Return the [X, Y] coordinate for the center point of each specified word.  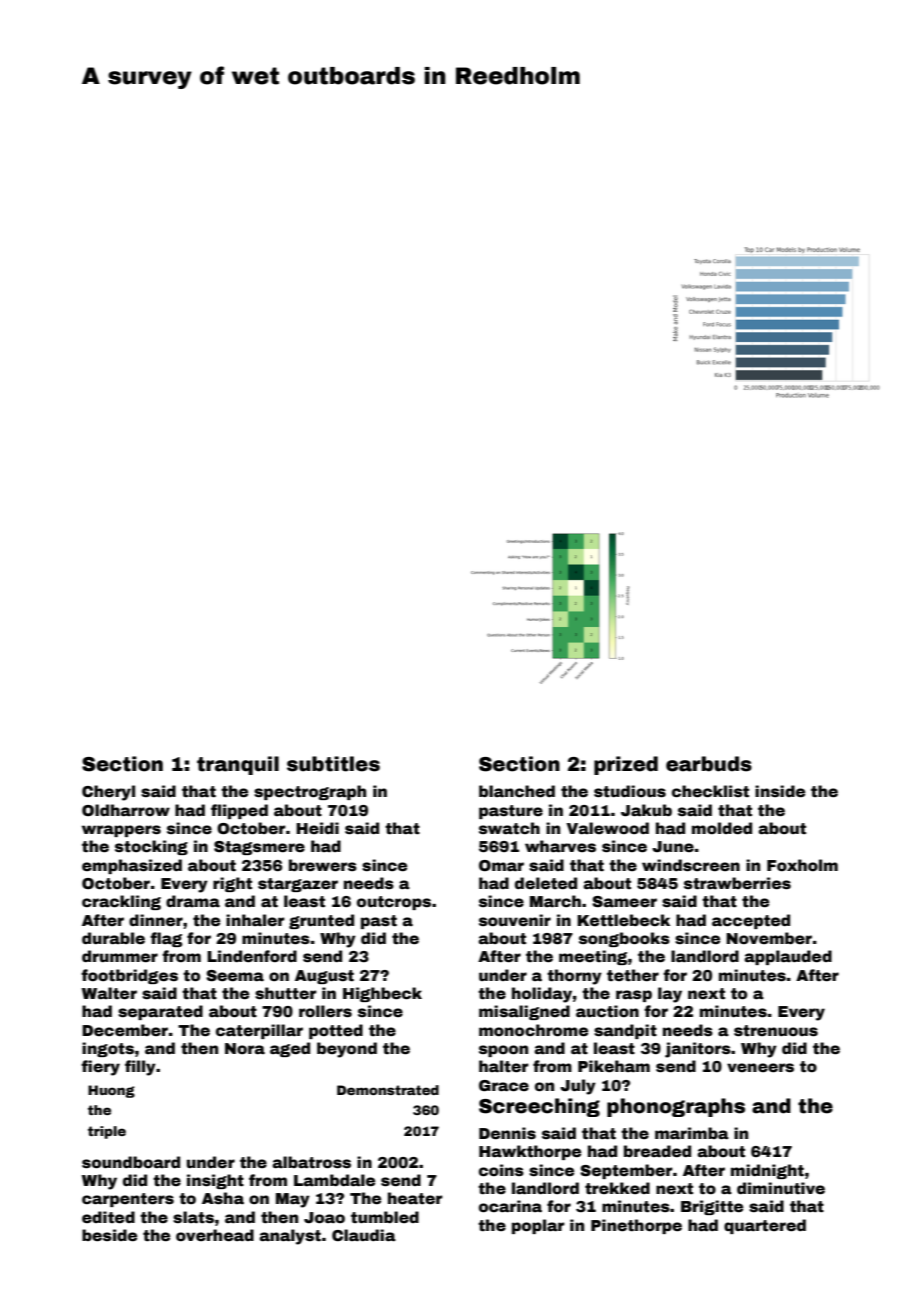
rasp [634, 996]
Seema [235, 976]
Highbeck [382, 994]
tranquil [238, 765]
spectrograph [310, 792]
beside [109, 1235]
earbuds [709, 764]
